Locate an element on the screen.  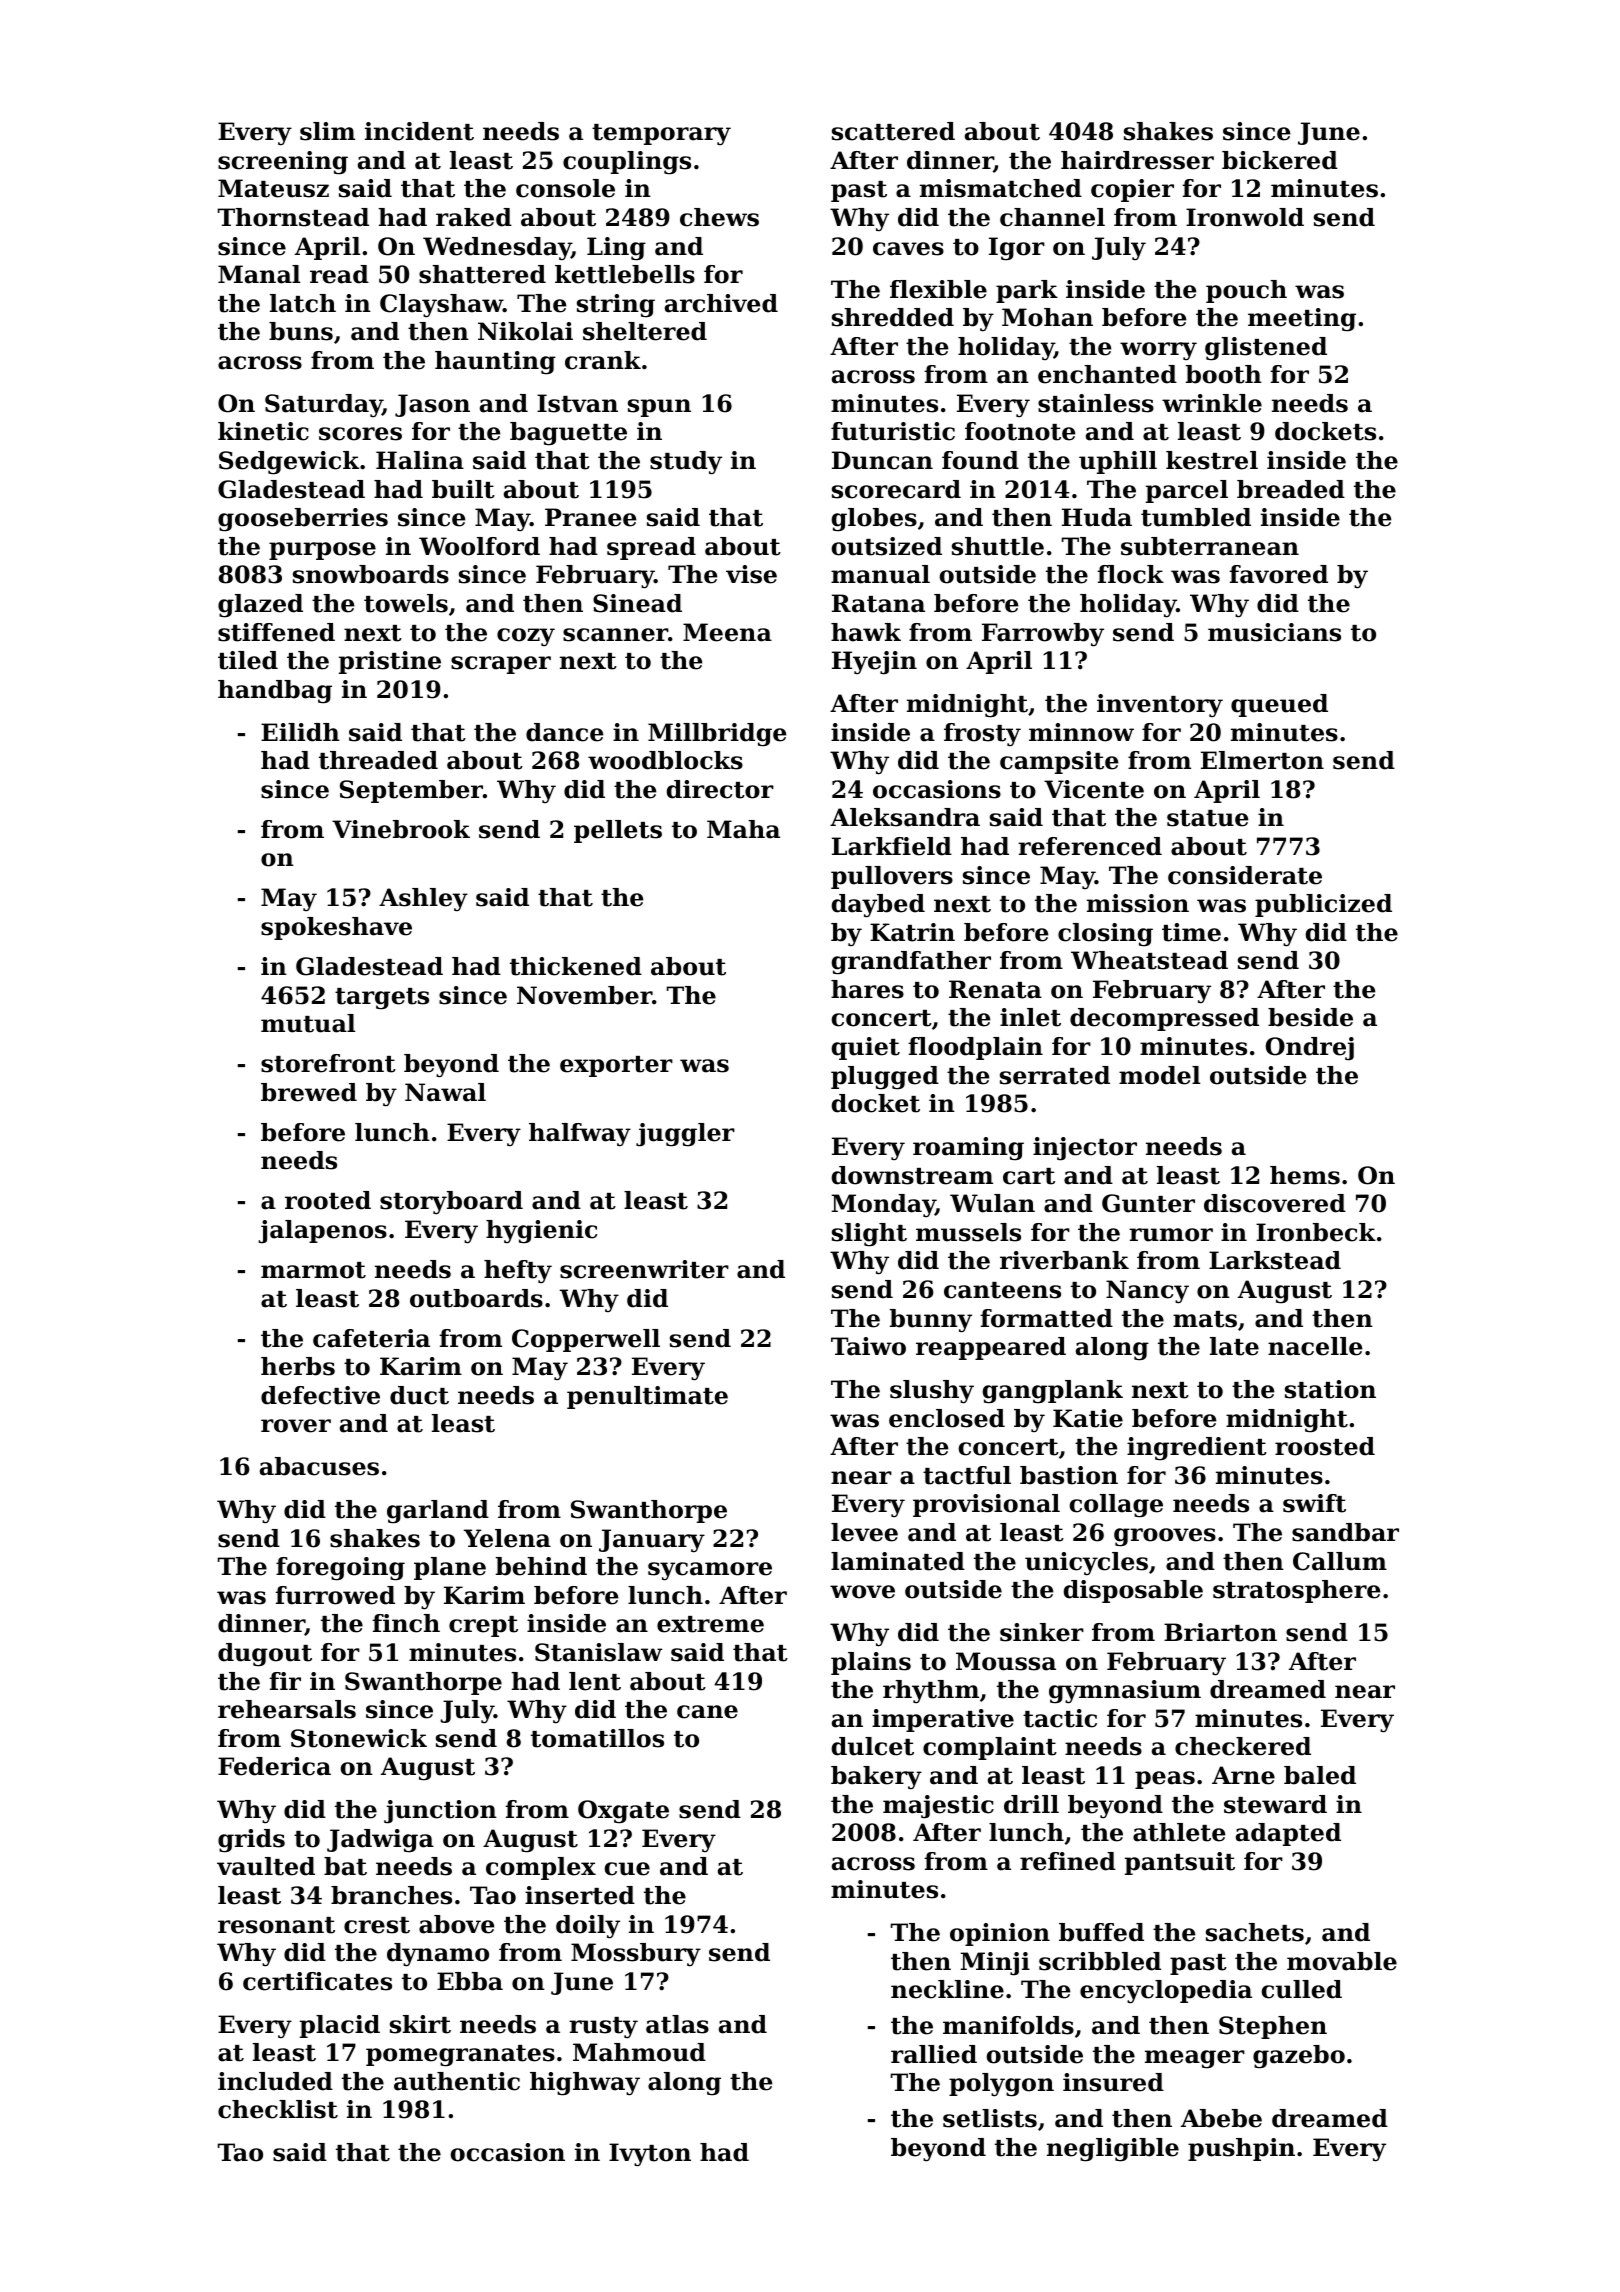
temporary is located at coordinates (661, 134).
